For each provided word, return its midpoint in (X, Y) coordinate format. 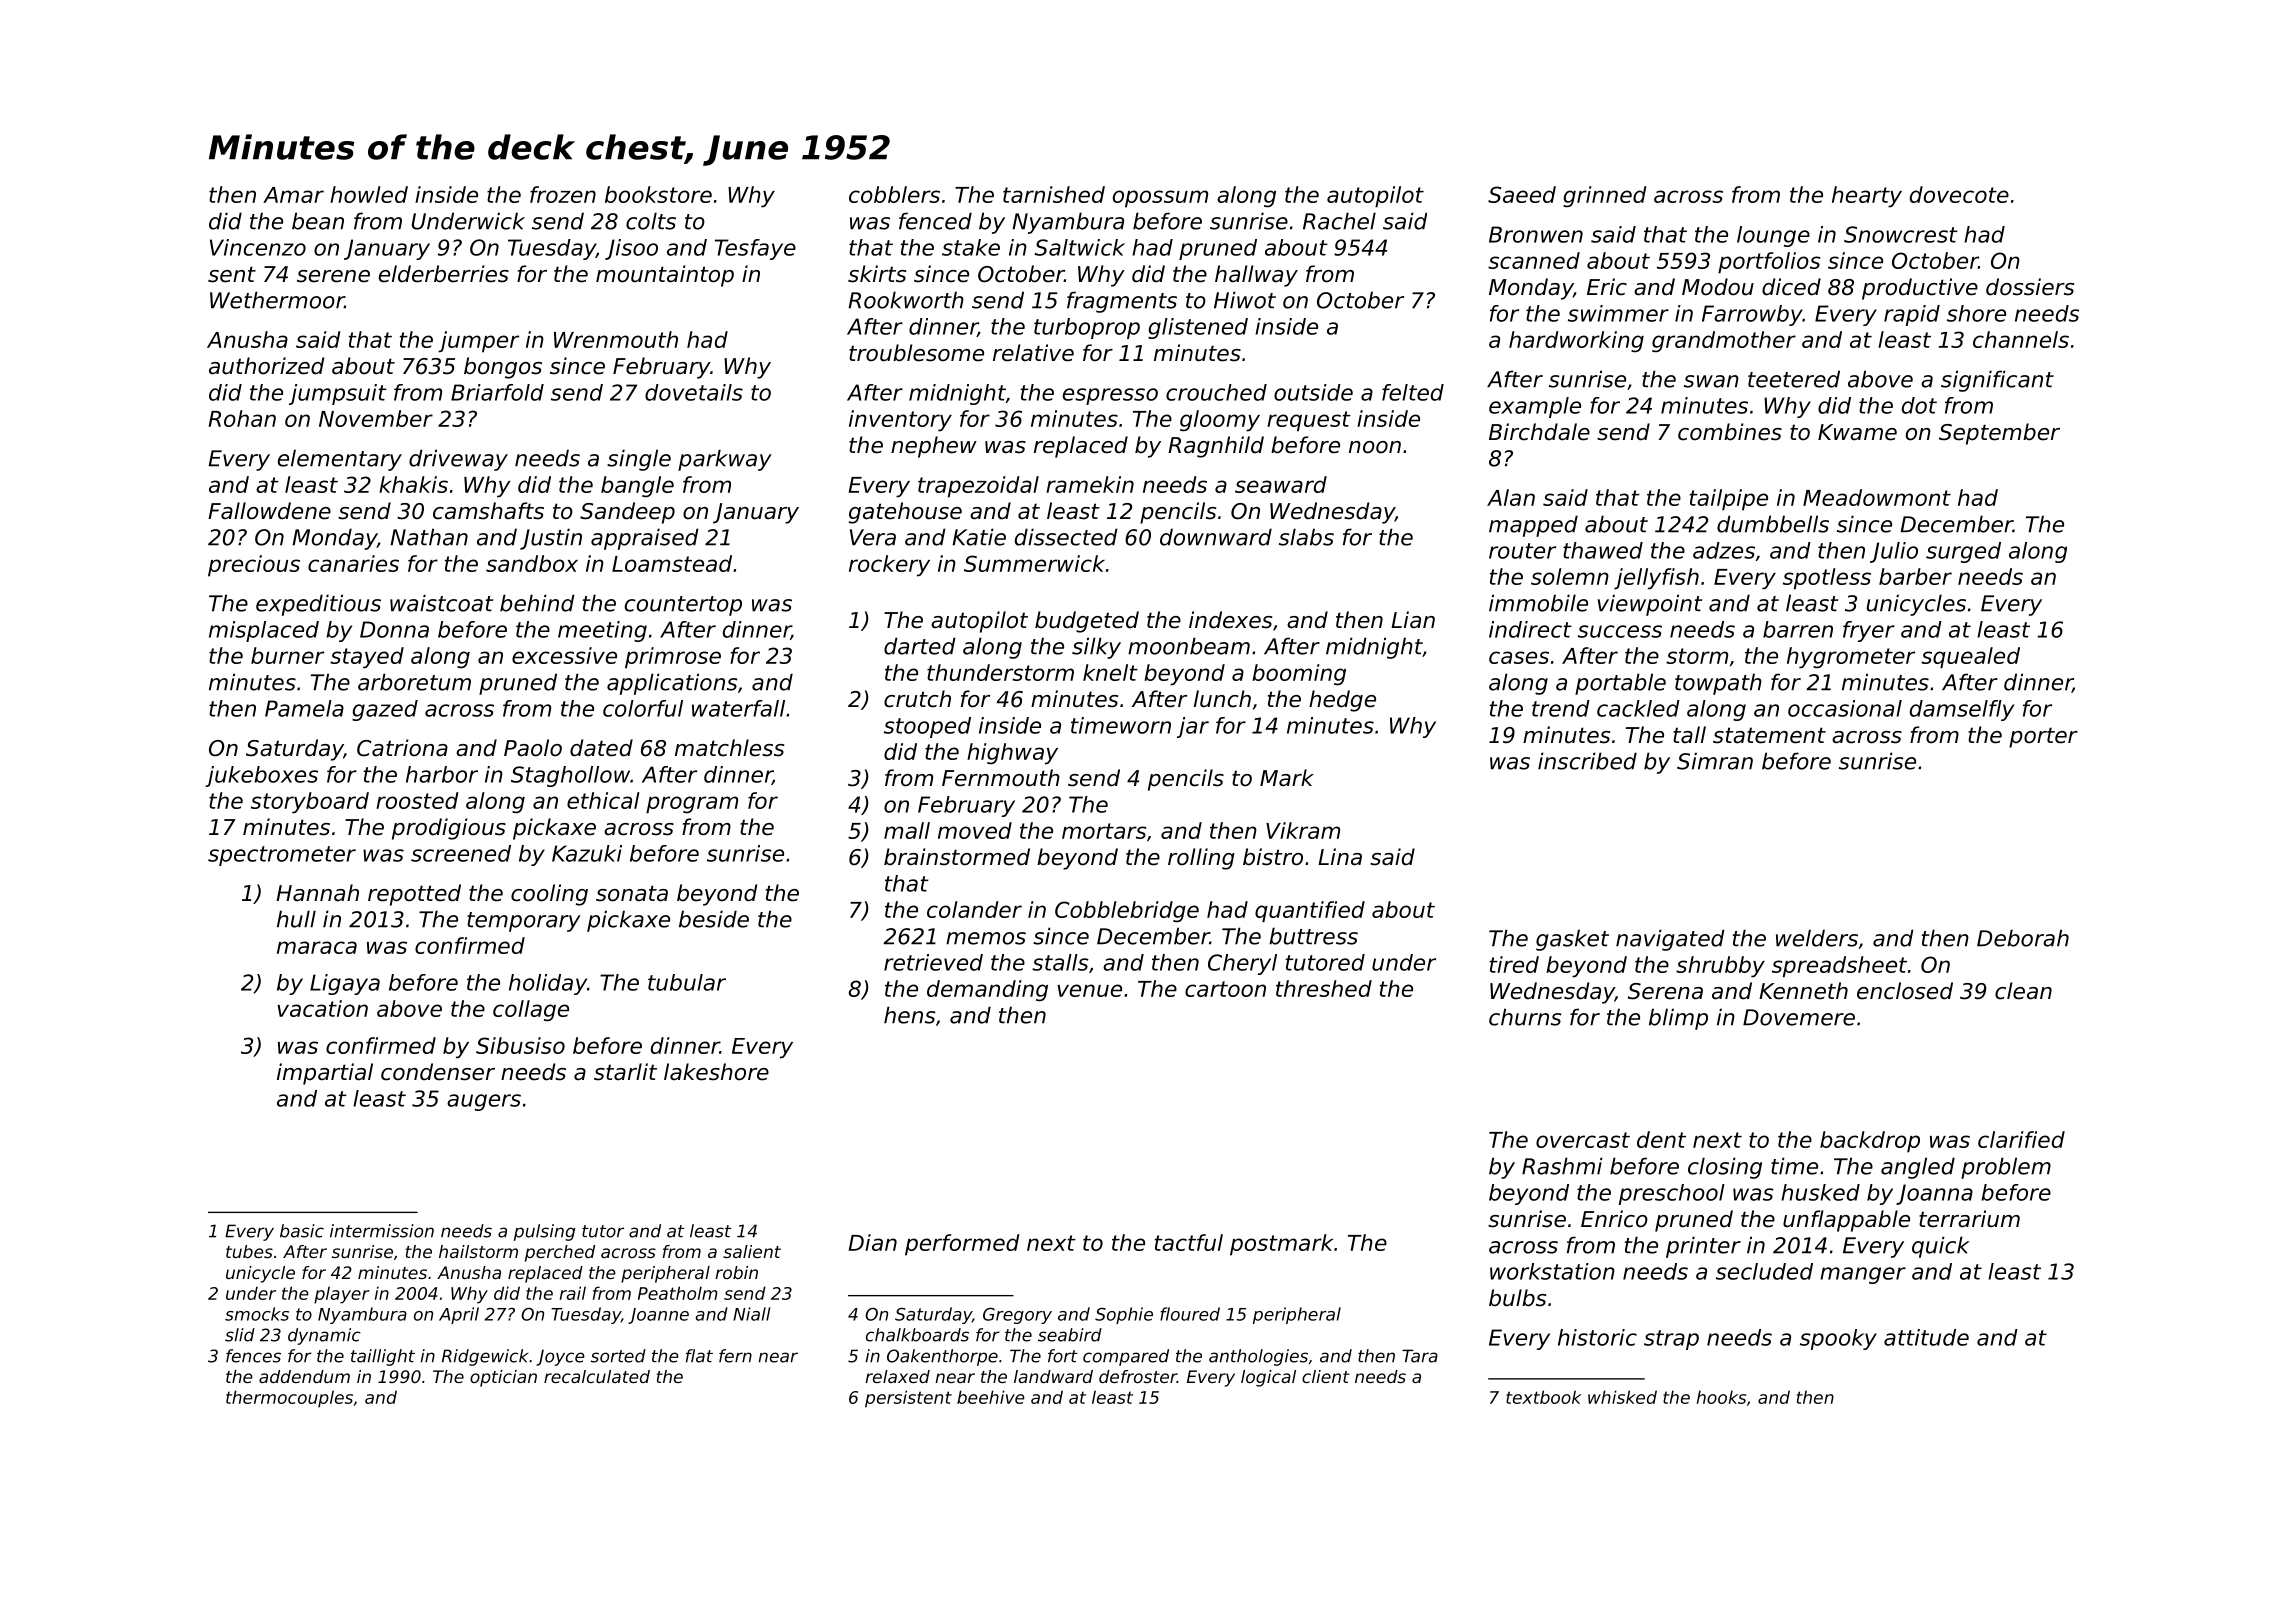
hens (909, 1015)
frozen (563, 194)
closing (1725, 1168)
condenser (438, 1072)
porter (2043, 737)
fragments (1122, 302)
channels (2021, 339)
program (692, 805)
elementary (340, 460)
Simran (1715, 761)
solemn (1570, 576)
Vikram (1303, 830)
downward (1216, 537)
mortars (1104, 831)
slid (240, 1335)
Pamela (304, 708)
